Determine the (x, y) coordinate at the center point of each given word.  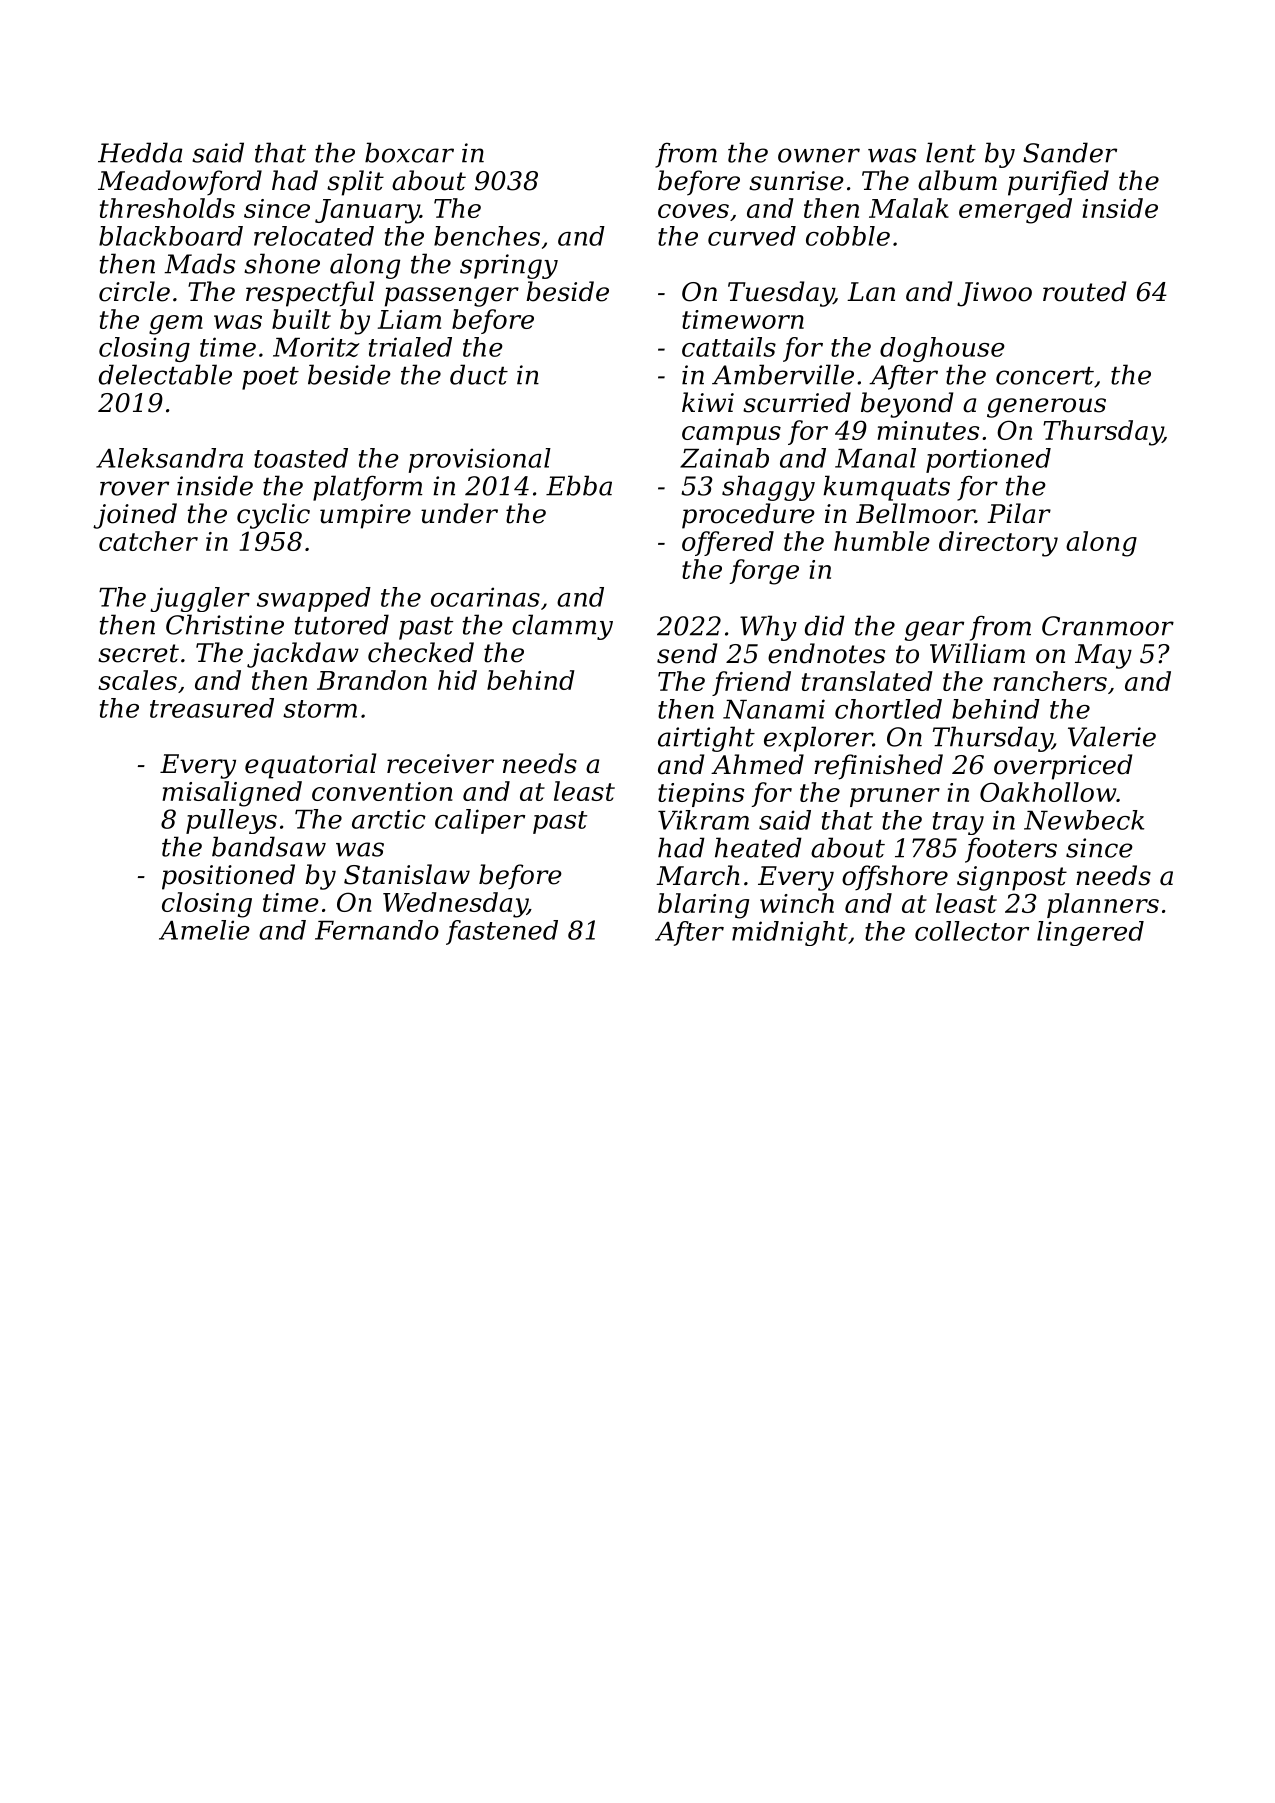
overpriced (1063, 767)
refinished (878, 767)
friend (751, 683)
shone (282, 263)
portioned (988, 460)
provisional (479, 460)
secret (138, 653)
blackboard (171, 236)
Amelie (204, 930)
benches (487, 236)
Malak (909, 208)
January (367, 211)
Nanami (774, 709)
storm (320, 709)
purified (1058, 183)
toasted (301, 458)
